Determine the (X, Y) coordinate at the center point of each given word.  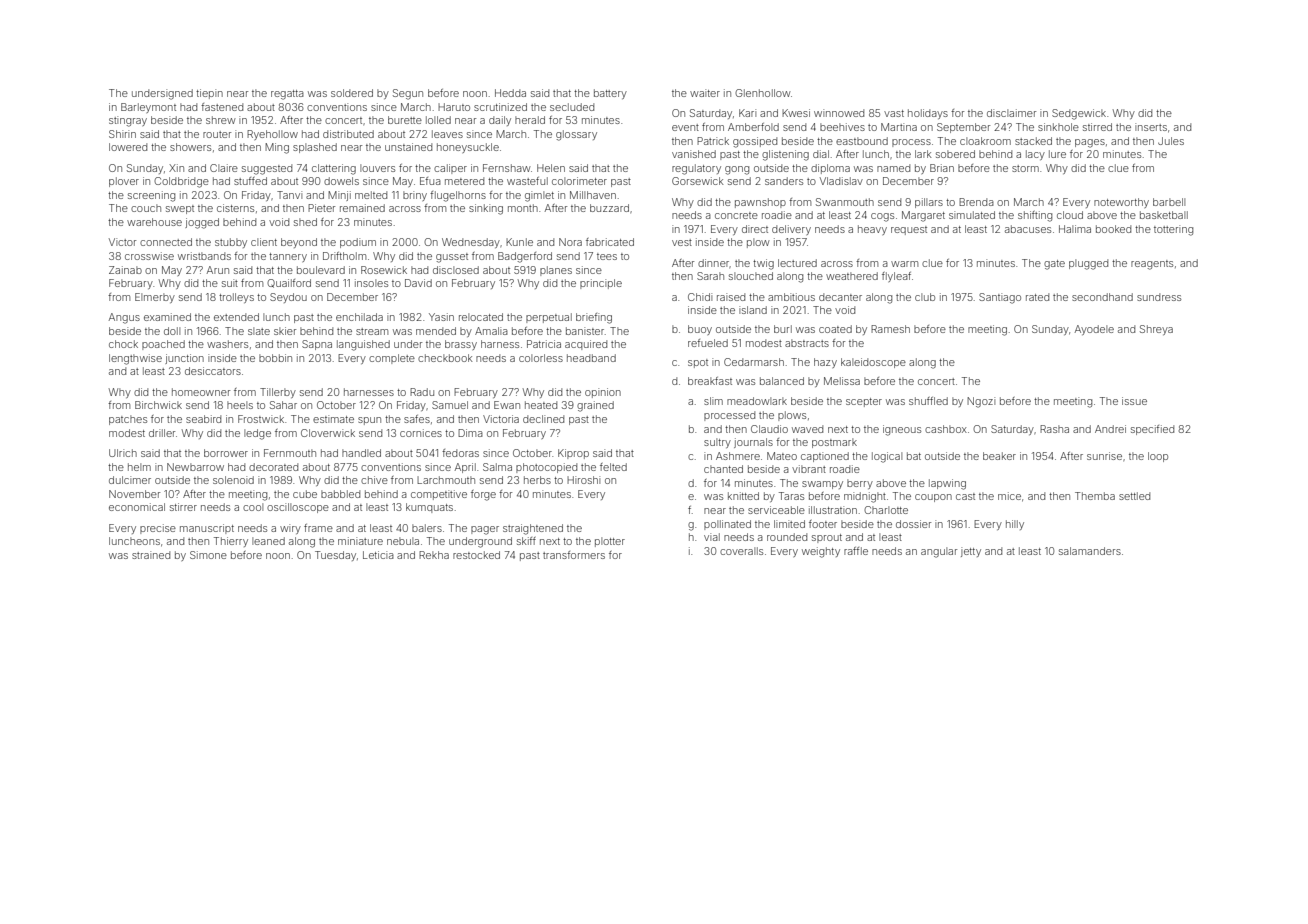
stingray (128, 121)
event (685, 127)
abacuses (1028, 229)
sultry (717, 443)
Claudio (769, 429)
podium (358, 243)
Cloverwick (328, 433)
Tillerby (278, 393)
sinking (486, 209)
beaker (999, 456)
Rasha (1054, 429)
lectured (797, 263)
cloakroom (985, 141)
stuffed (250, 181)
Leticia (378, 555)
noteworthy (1121, 203)
